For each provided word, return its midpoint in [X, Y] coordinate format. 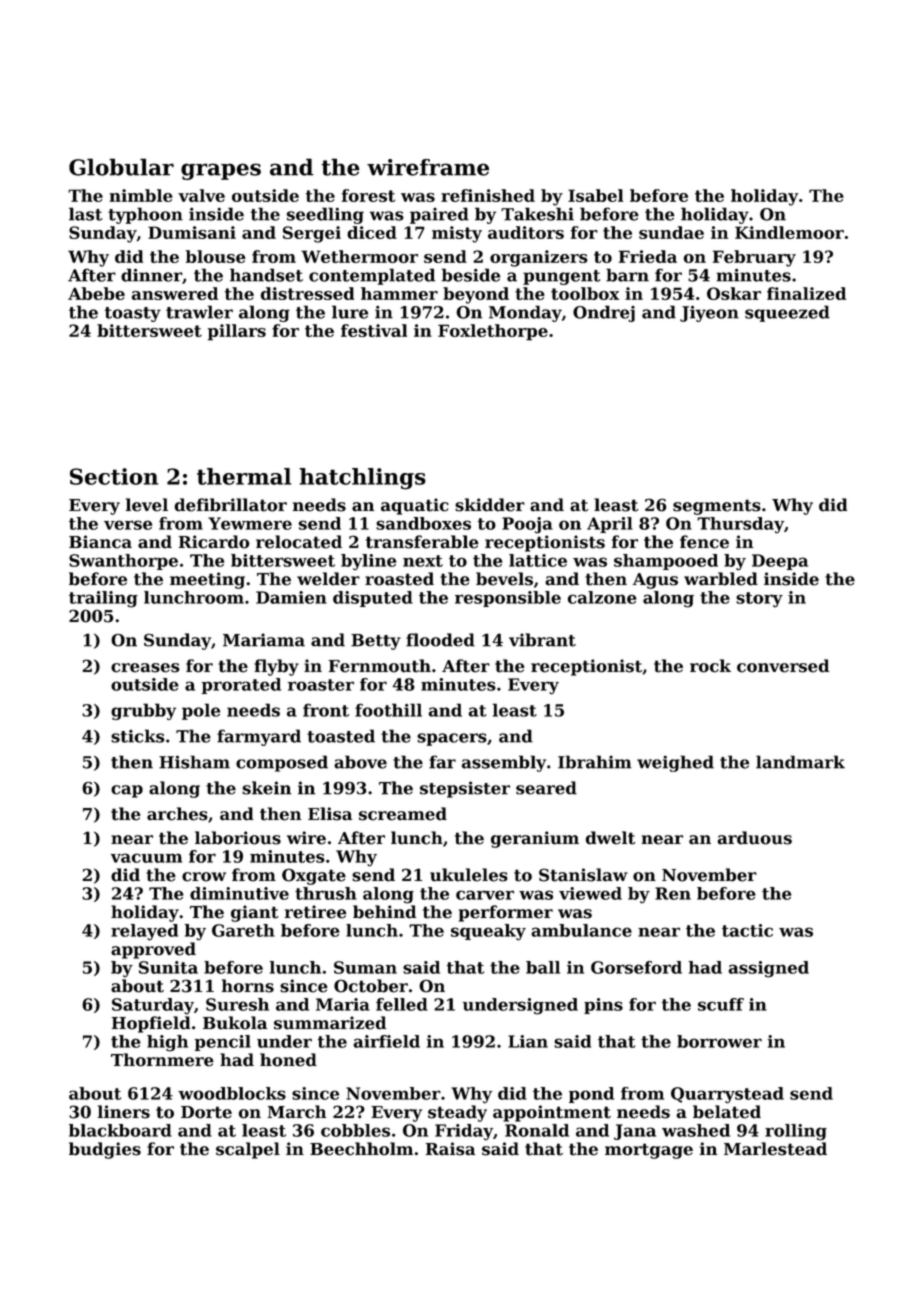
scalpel [248, 1150]
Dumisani [192, 232]
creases [145, 668]
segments [717, 507]
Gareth [243, 930]
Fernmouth [380, 666]
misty [457, 234]
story [759, 600]
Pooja [527, 525]
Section [114, 476]
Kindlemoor [789, 232]
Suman [365, 967]
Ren [673, 893]
